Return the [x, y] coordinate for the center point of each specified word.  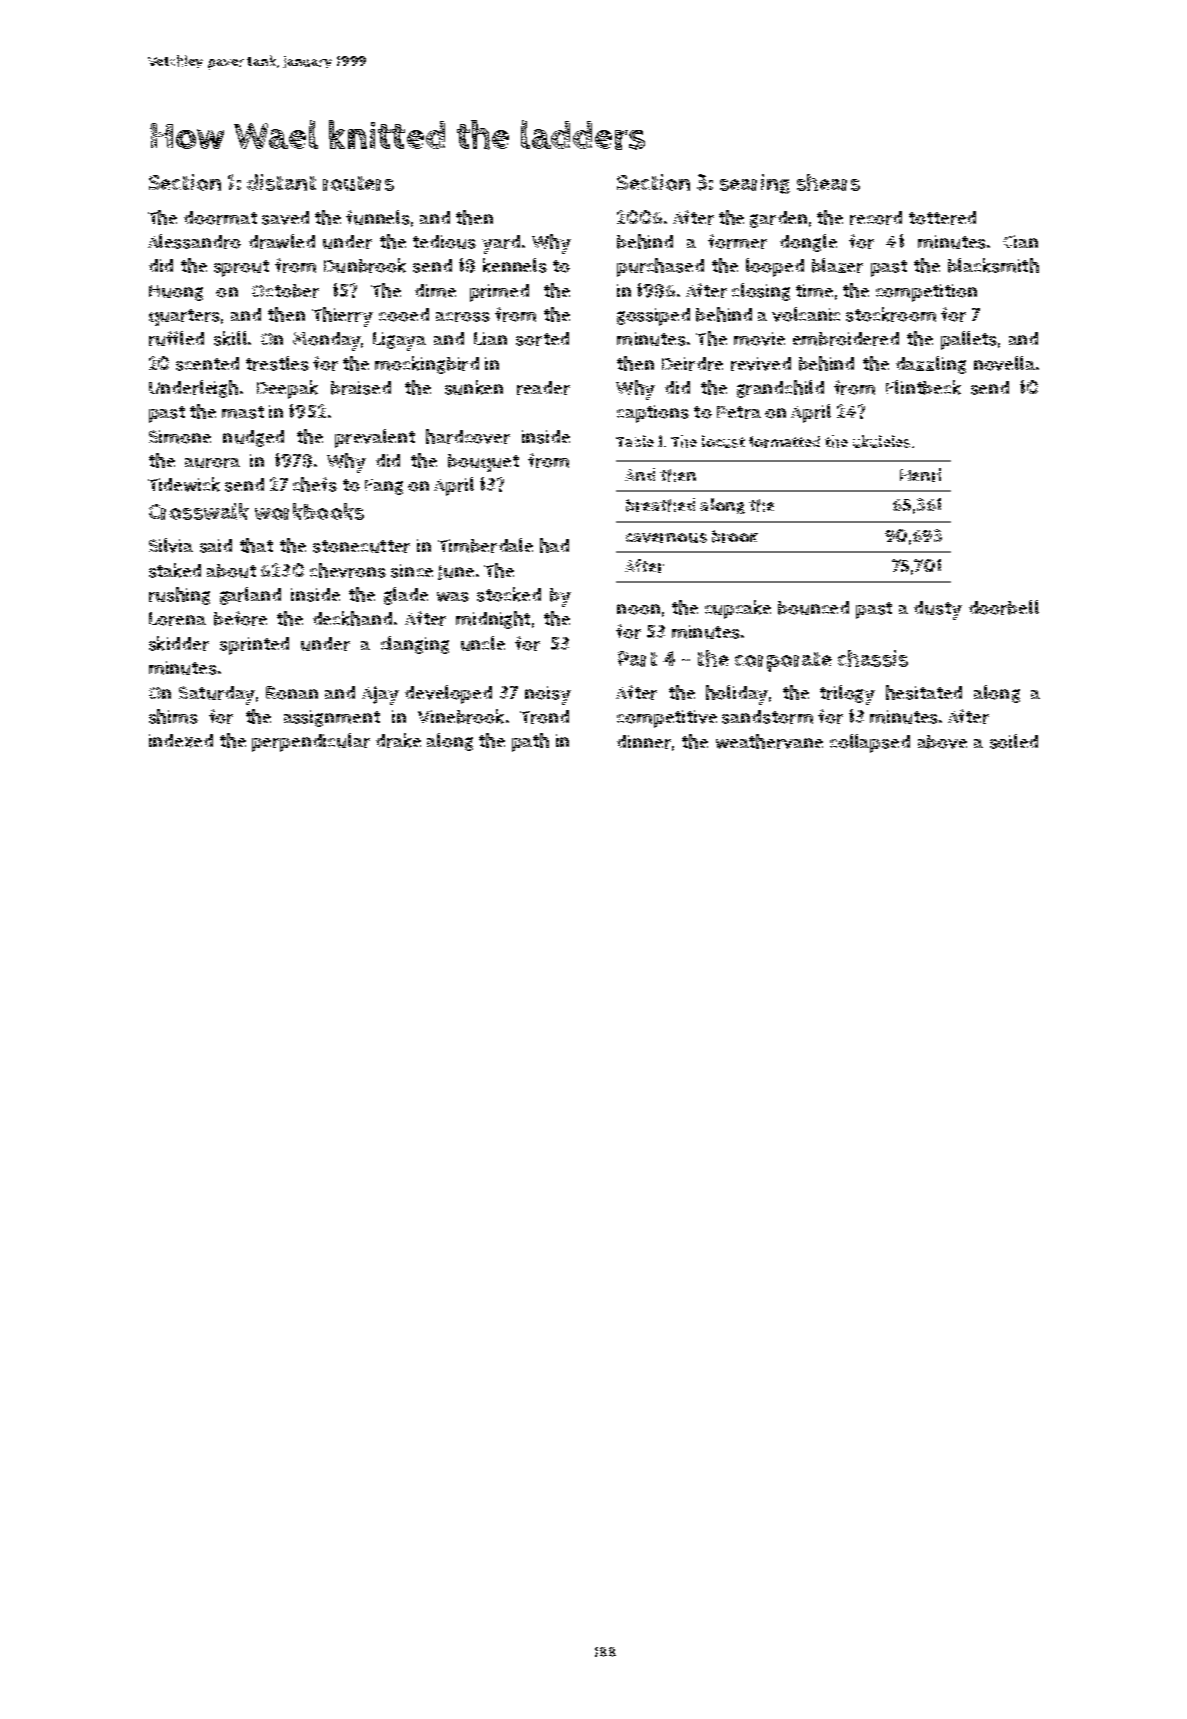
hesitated [924, 692]
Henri [920, 475]
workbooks [309, 511]
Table [635, 441]
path [530, 742]
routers [358, 183]
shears [828, 182]
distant [281, 182]
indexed [181, 741]
